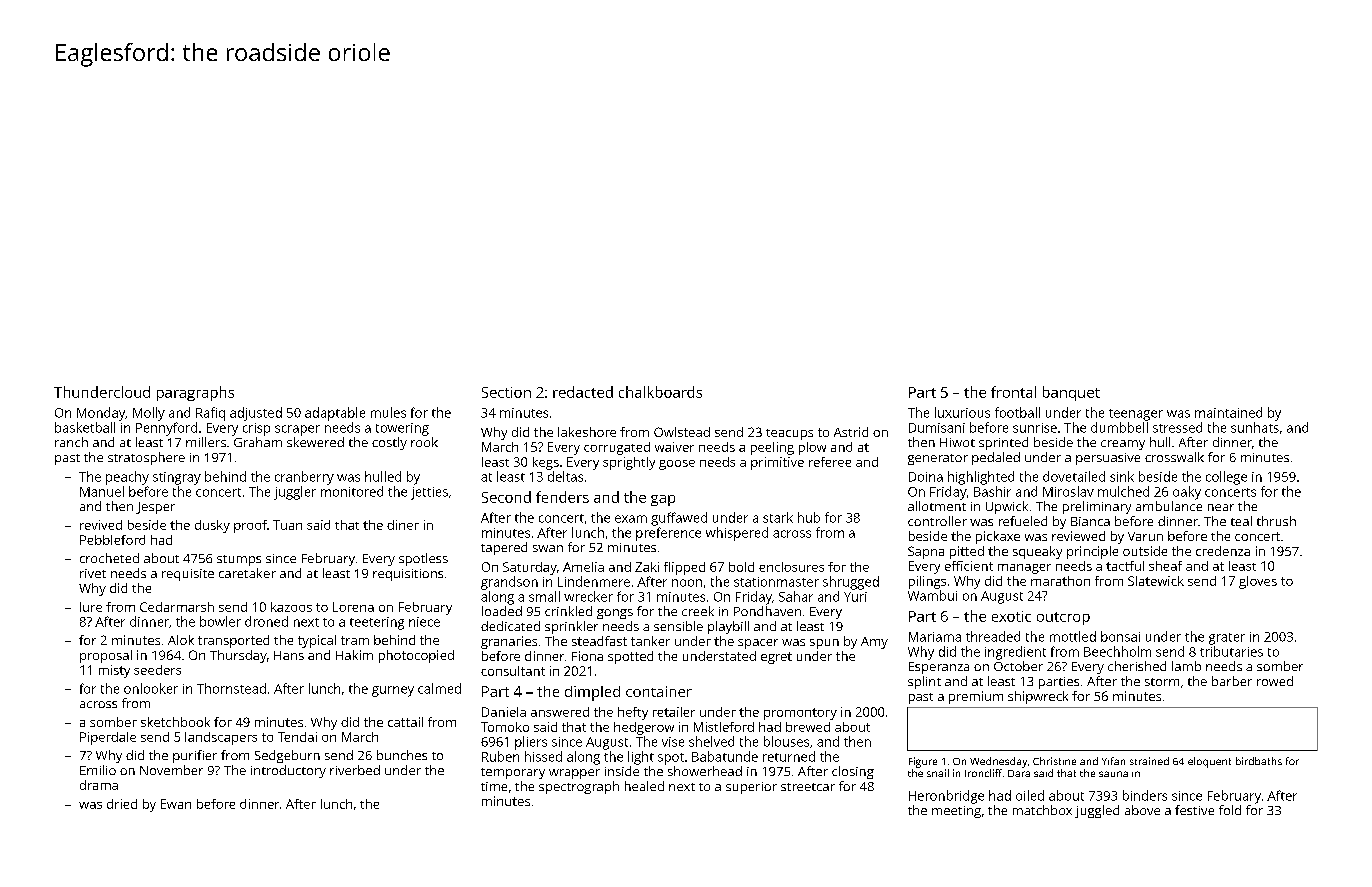 This screenshot has width=1372, height=887. Describe the element at coordinates (993, 636) in the screenshot. I see `threaded` at that location.
